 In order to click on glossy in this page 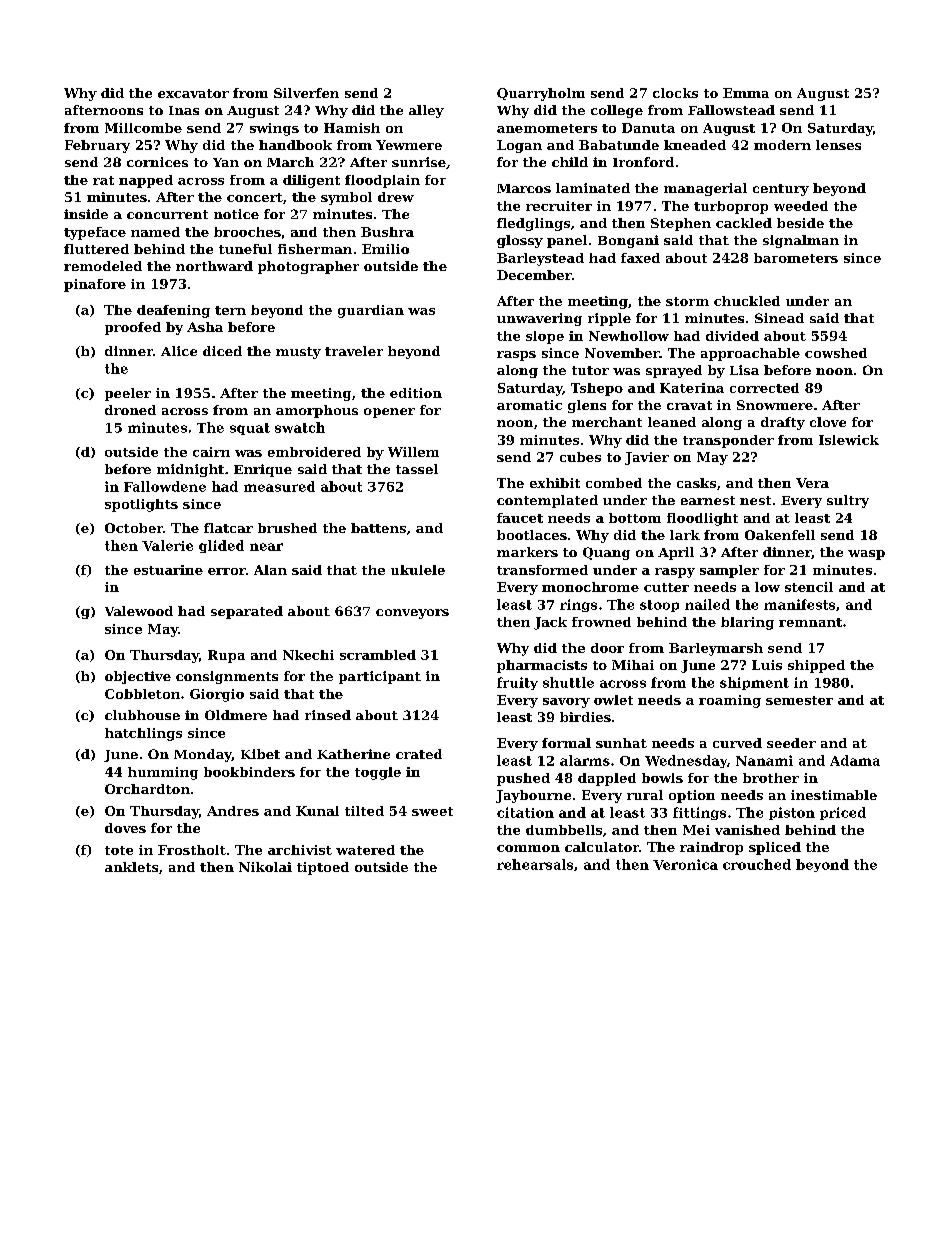, I will do `click(520, 241)`.
